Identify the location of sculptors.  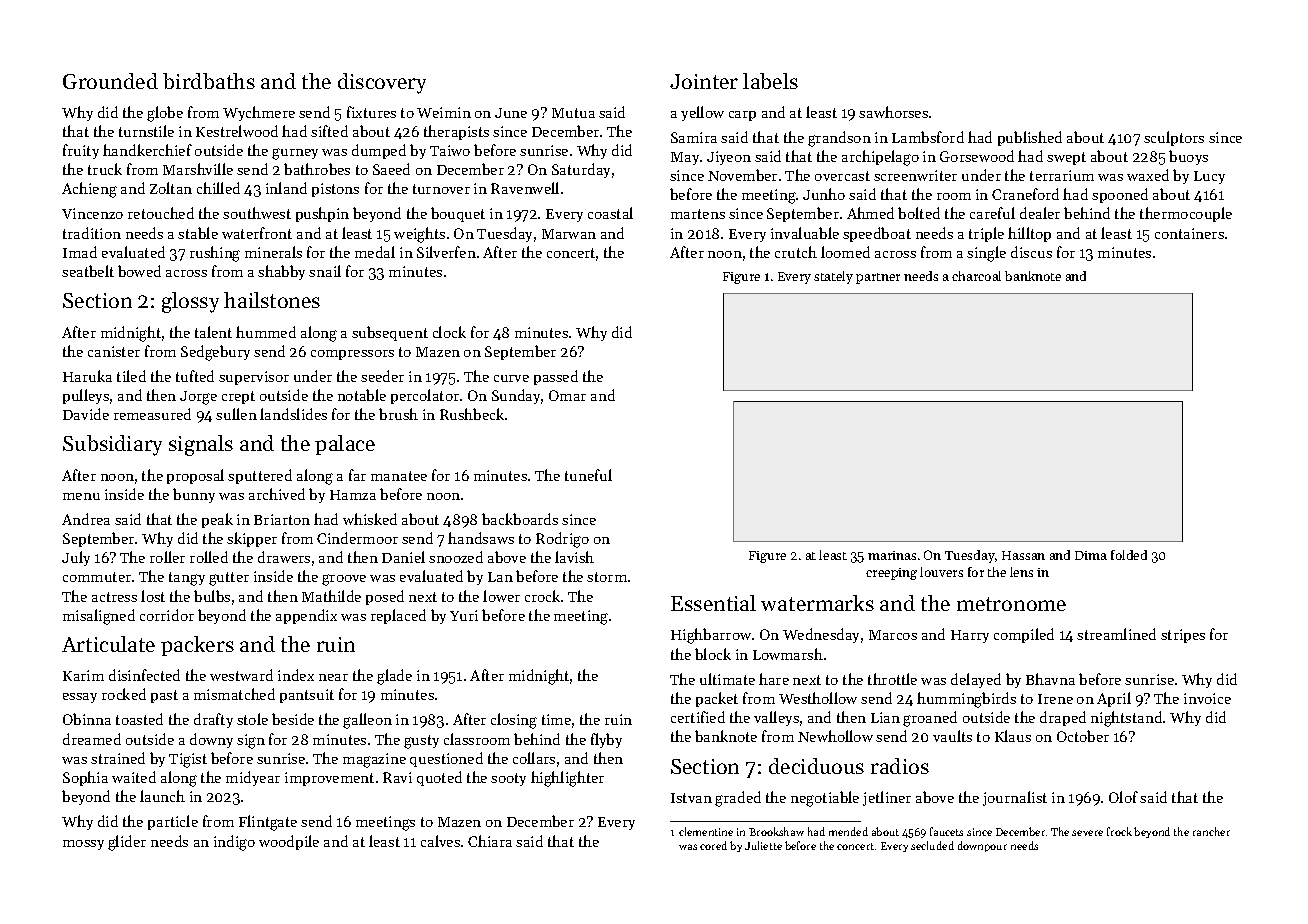
(1174, 138).
